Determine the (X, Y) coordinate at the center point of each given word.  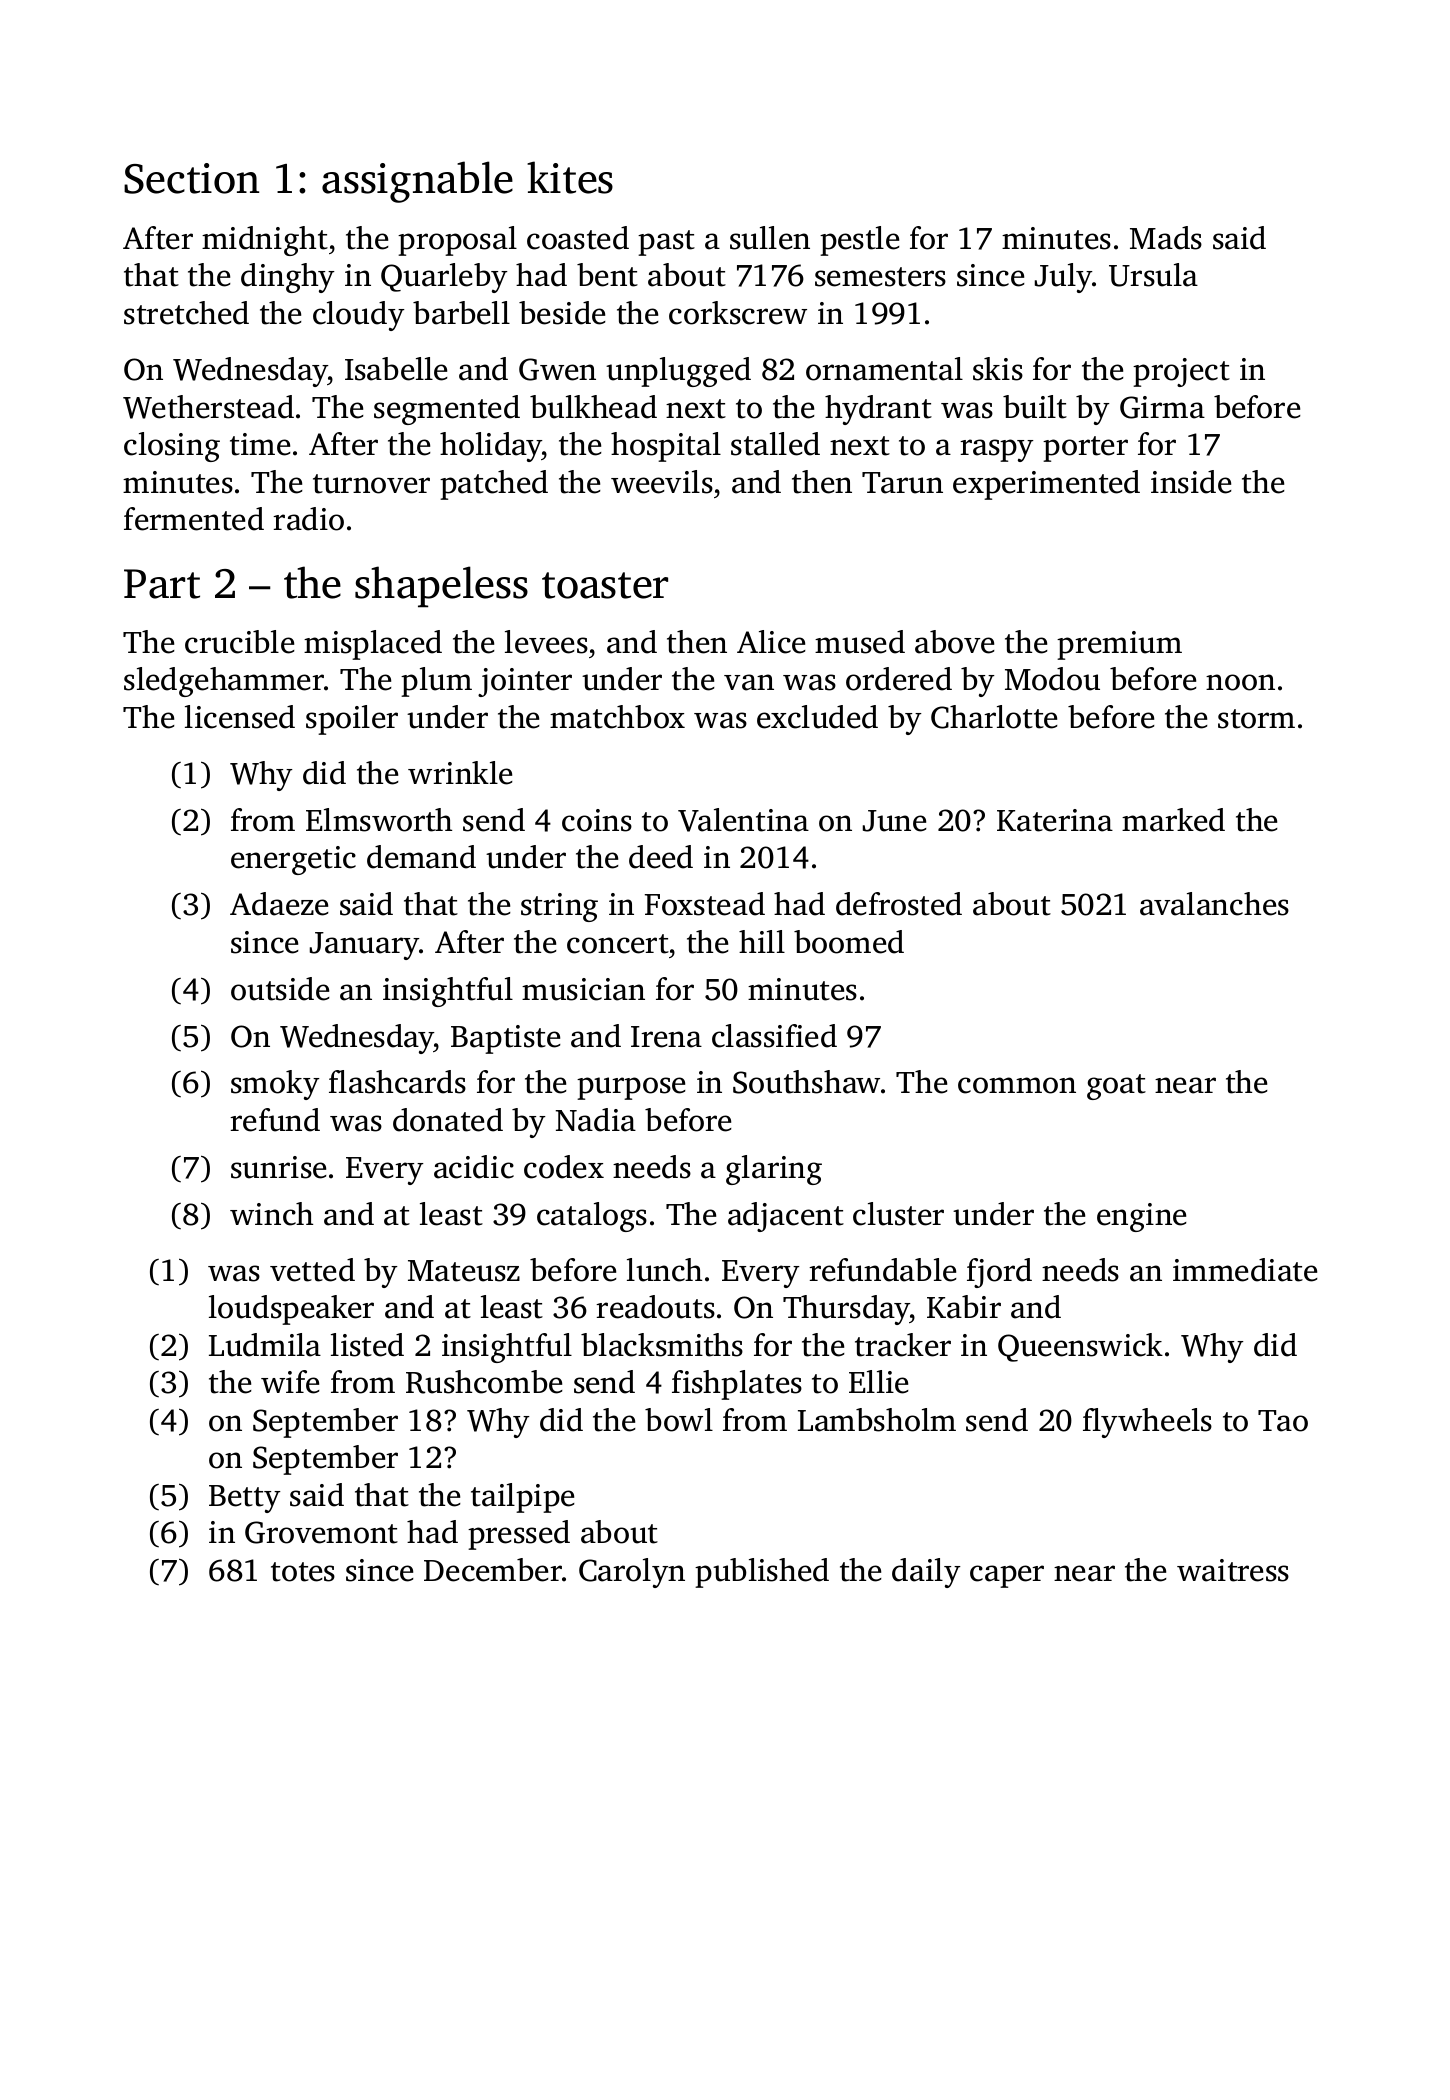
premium (1119, 645)
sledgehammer (224, 682)
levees (546, 642)
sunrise (279, 1167)
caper (1007, 1576)
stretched (186, 313)
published (762, 1573)
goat (1116, 1087)
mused (860, 642)
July (1064, 278)
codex (564, 1167)
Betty (245, 1499)
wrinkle (460, 773)
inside (1191, 482)
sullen (770, 238)
